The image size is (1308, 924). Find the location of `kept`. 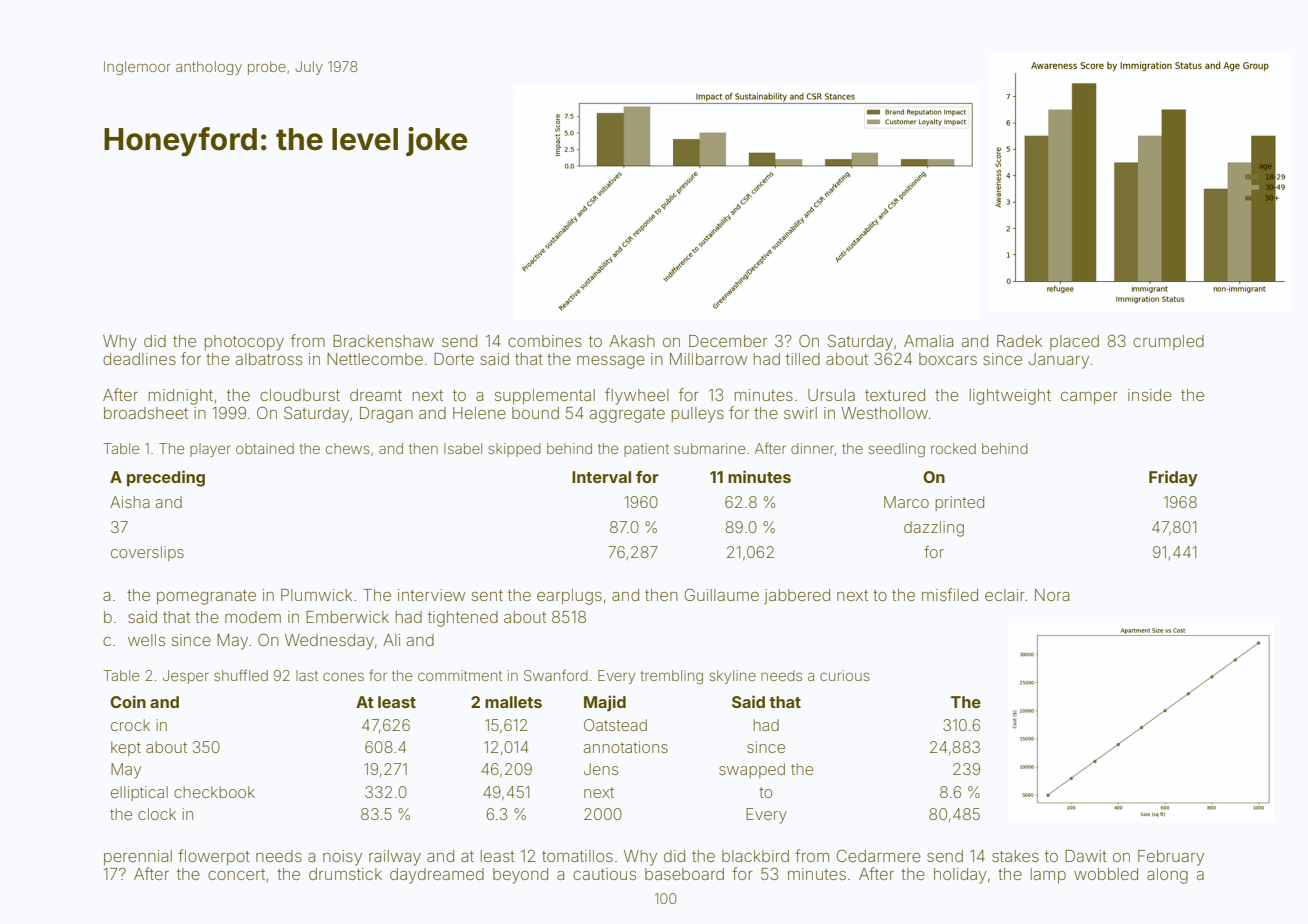

kept is located at coordinates (126, 748).
